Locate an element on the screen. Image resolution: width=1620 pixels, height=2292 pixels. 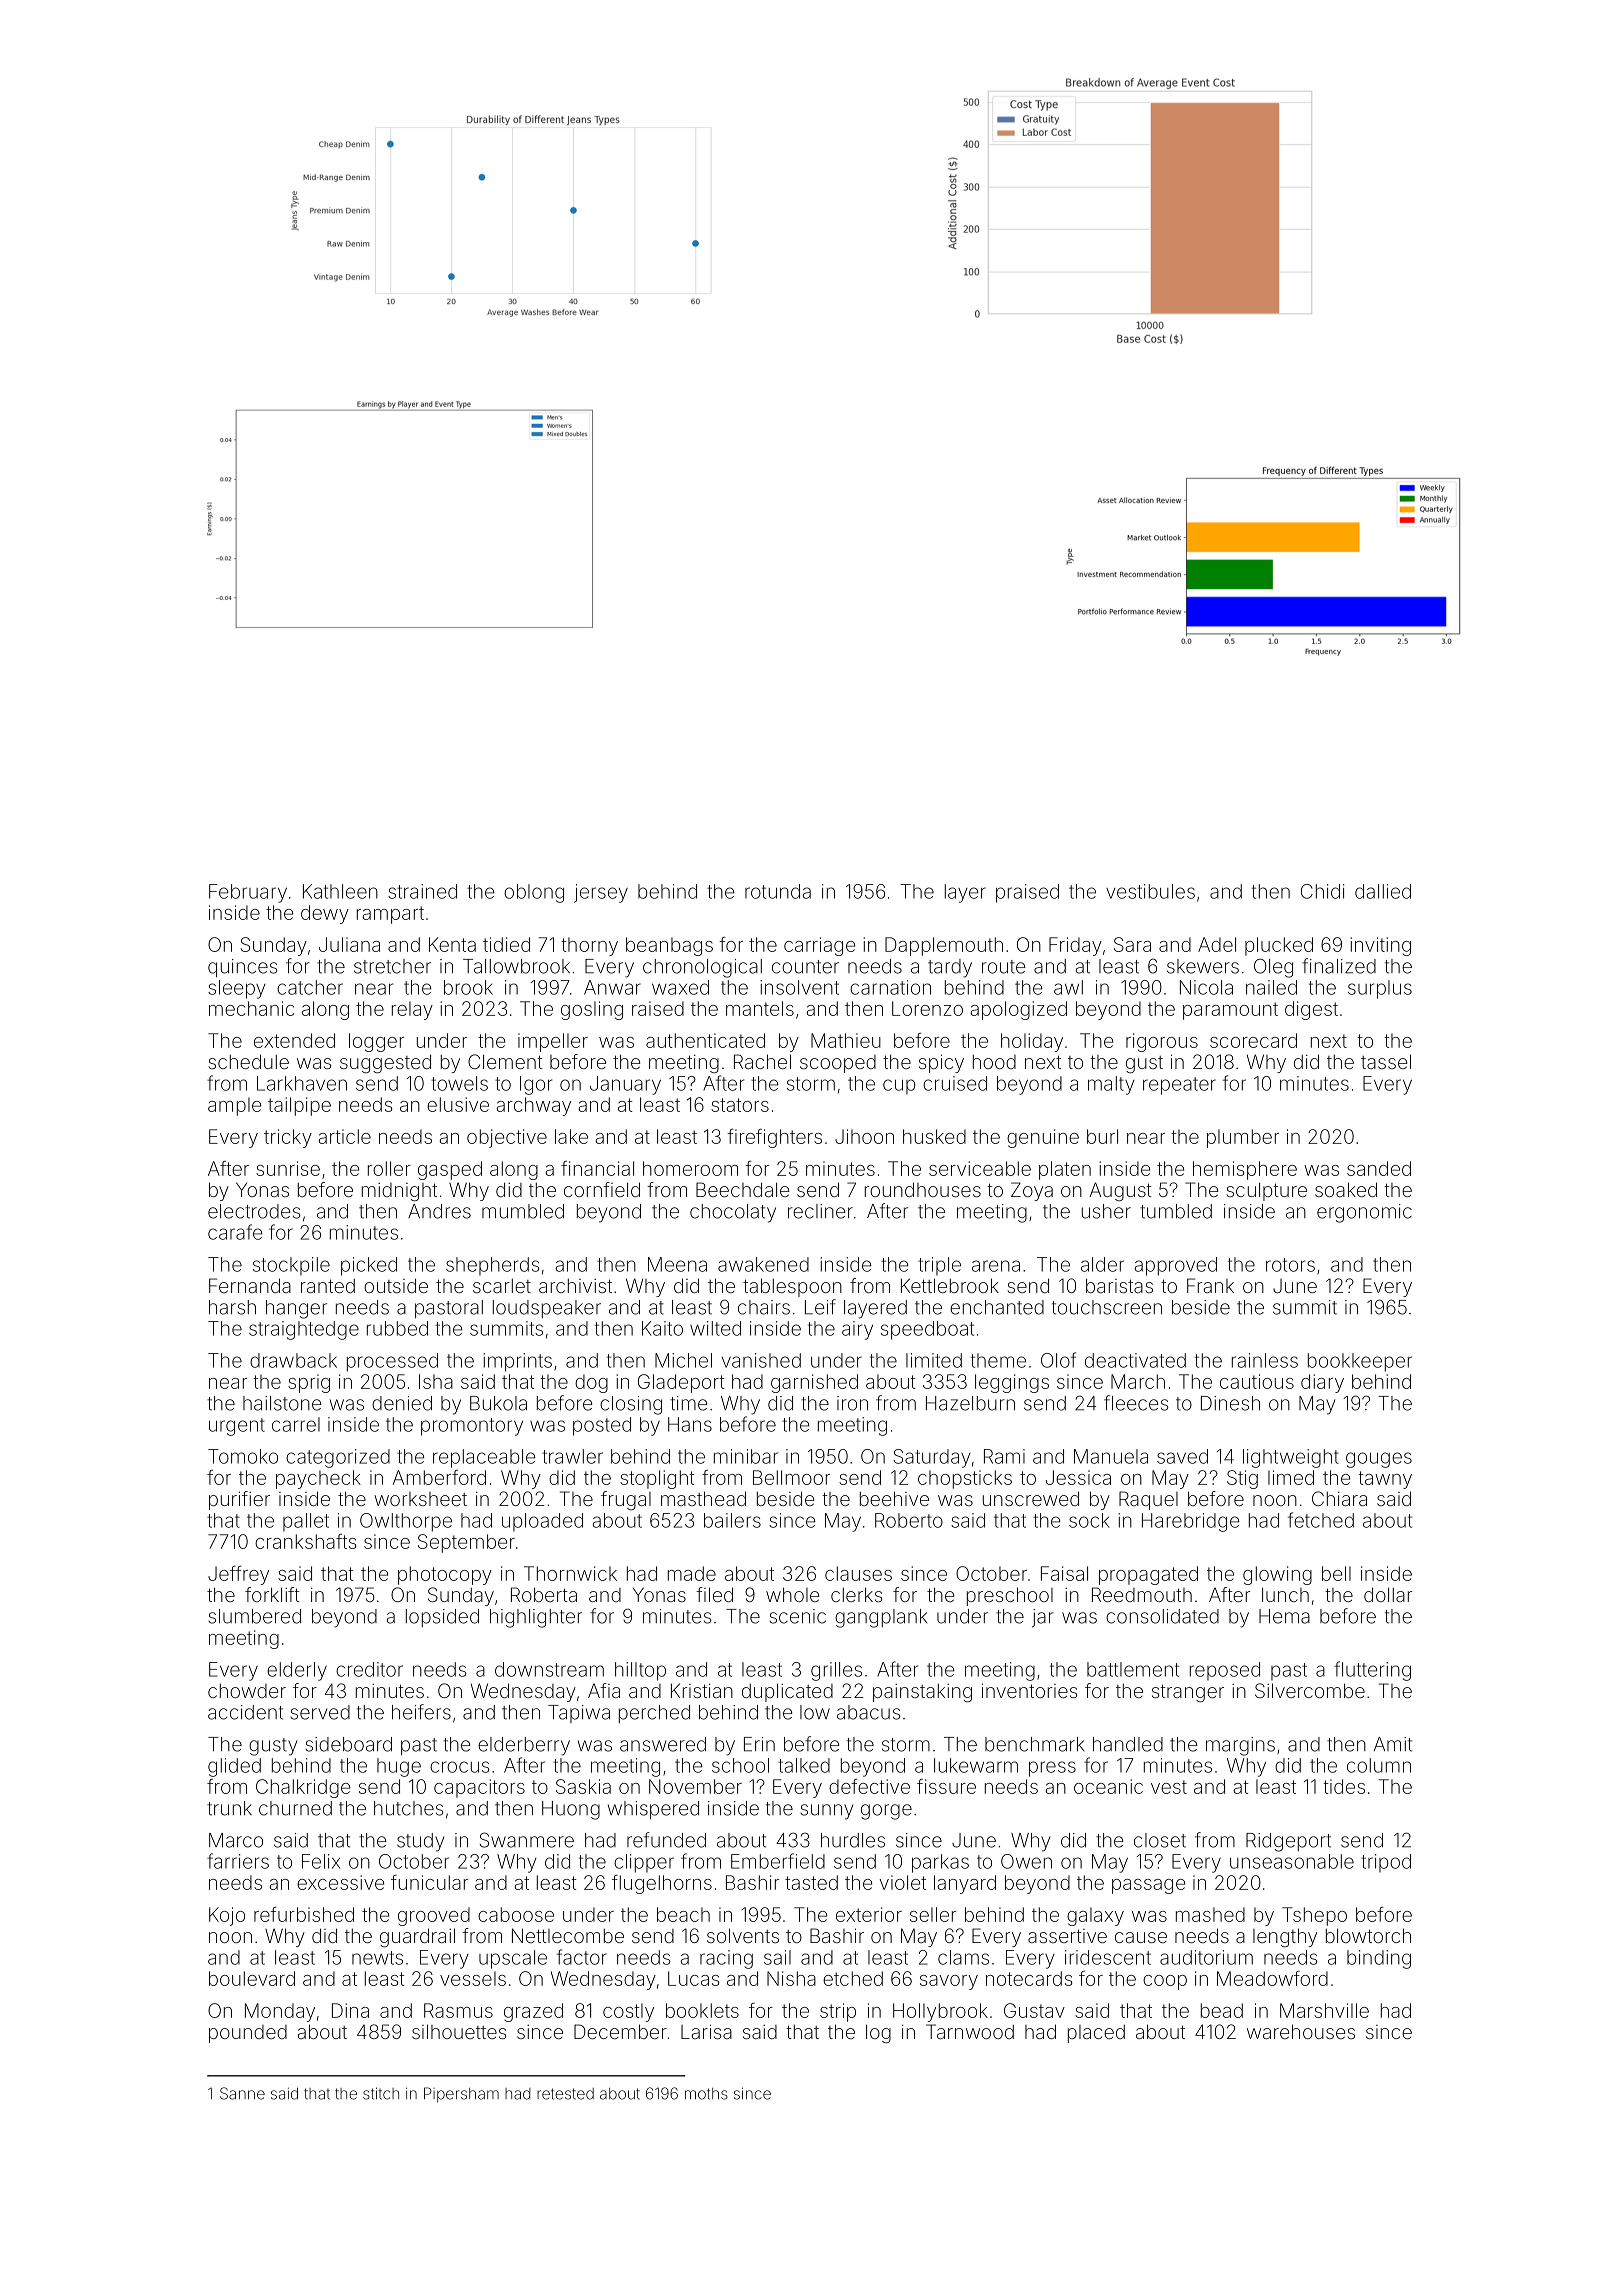
closet is located at coordinates (1160, 1840).
